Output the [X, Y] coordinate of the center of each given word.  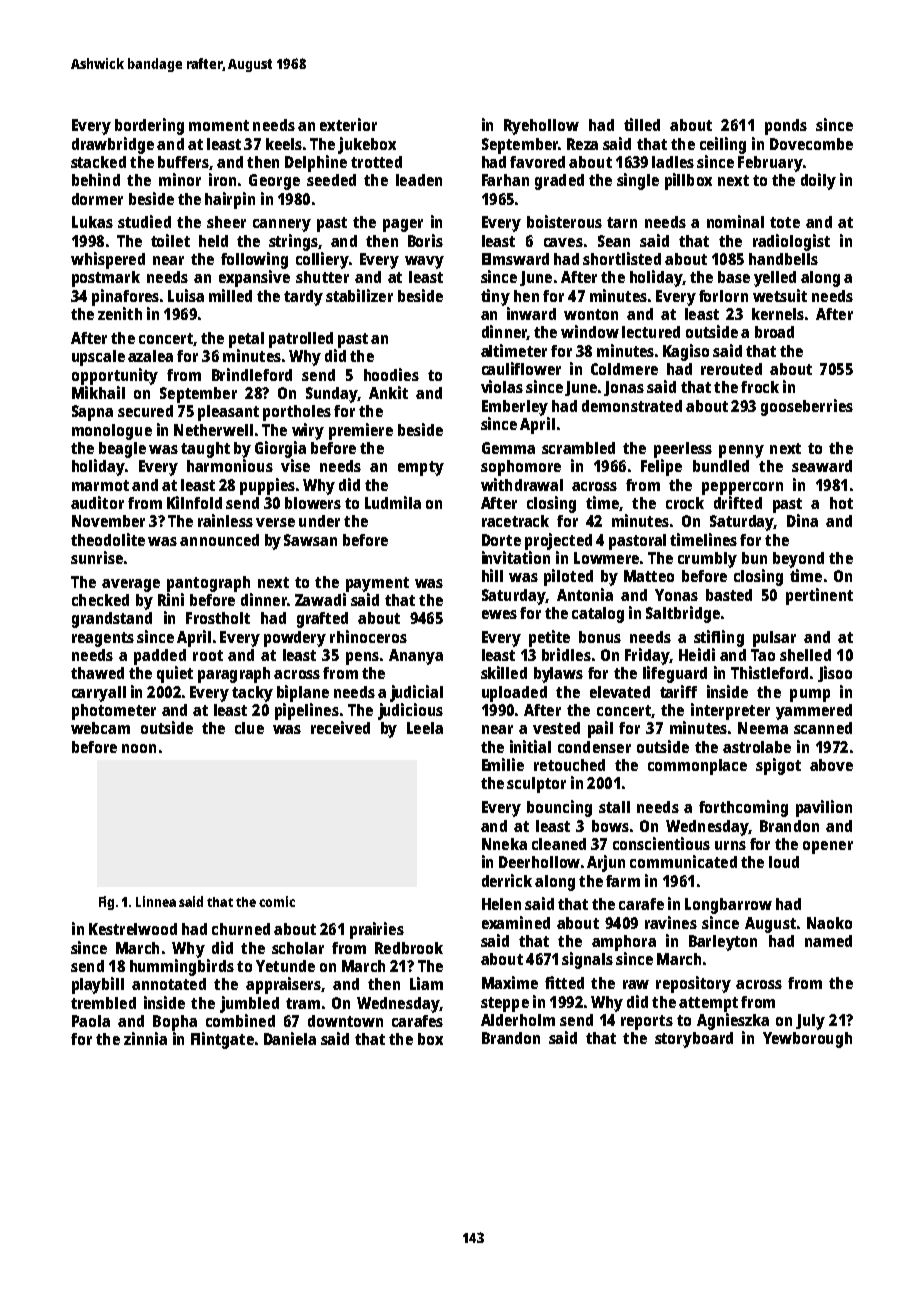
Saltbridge [683, 614]
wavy [424, 262]
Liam [426, 983]
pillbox [688, 181]
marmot [100, 485]
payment [377, 584]
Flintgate [222, 1040]
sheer [226, 222]
